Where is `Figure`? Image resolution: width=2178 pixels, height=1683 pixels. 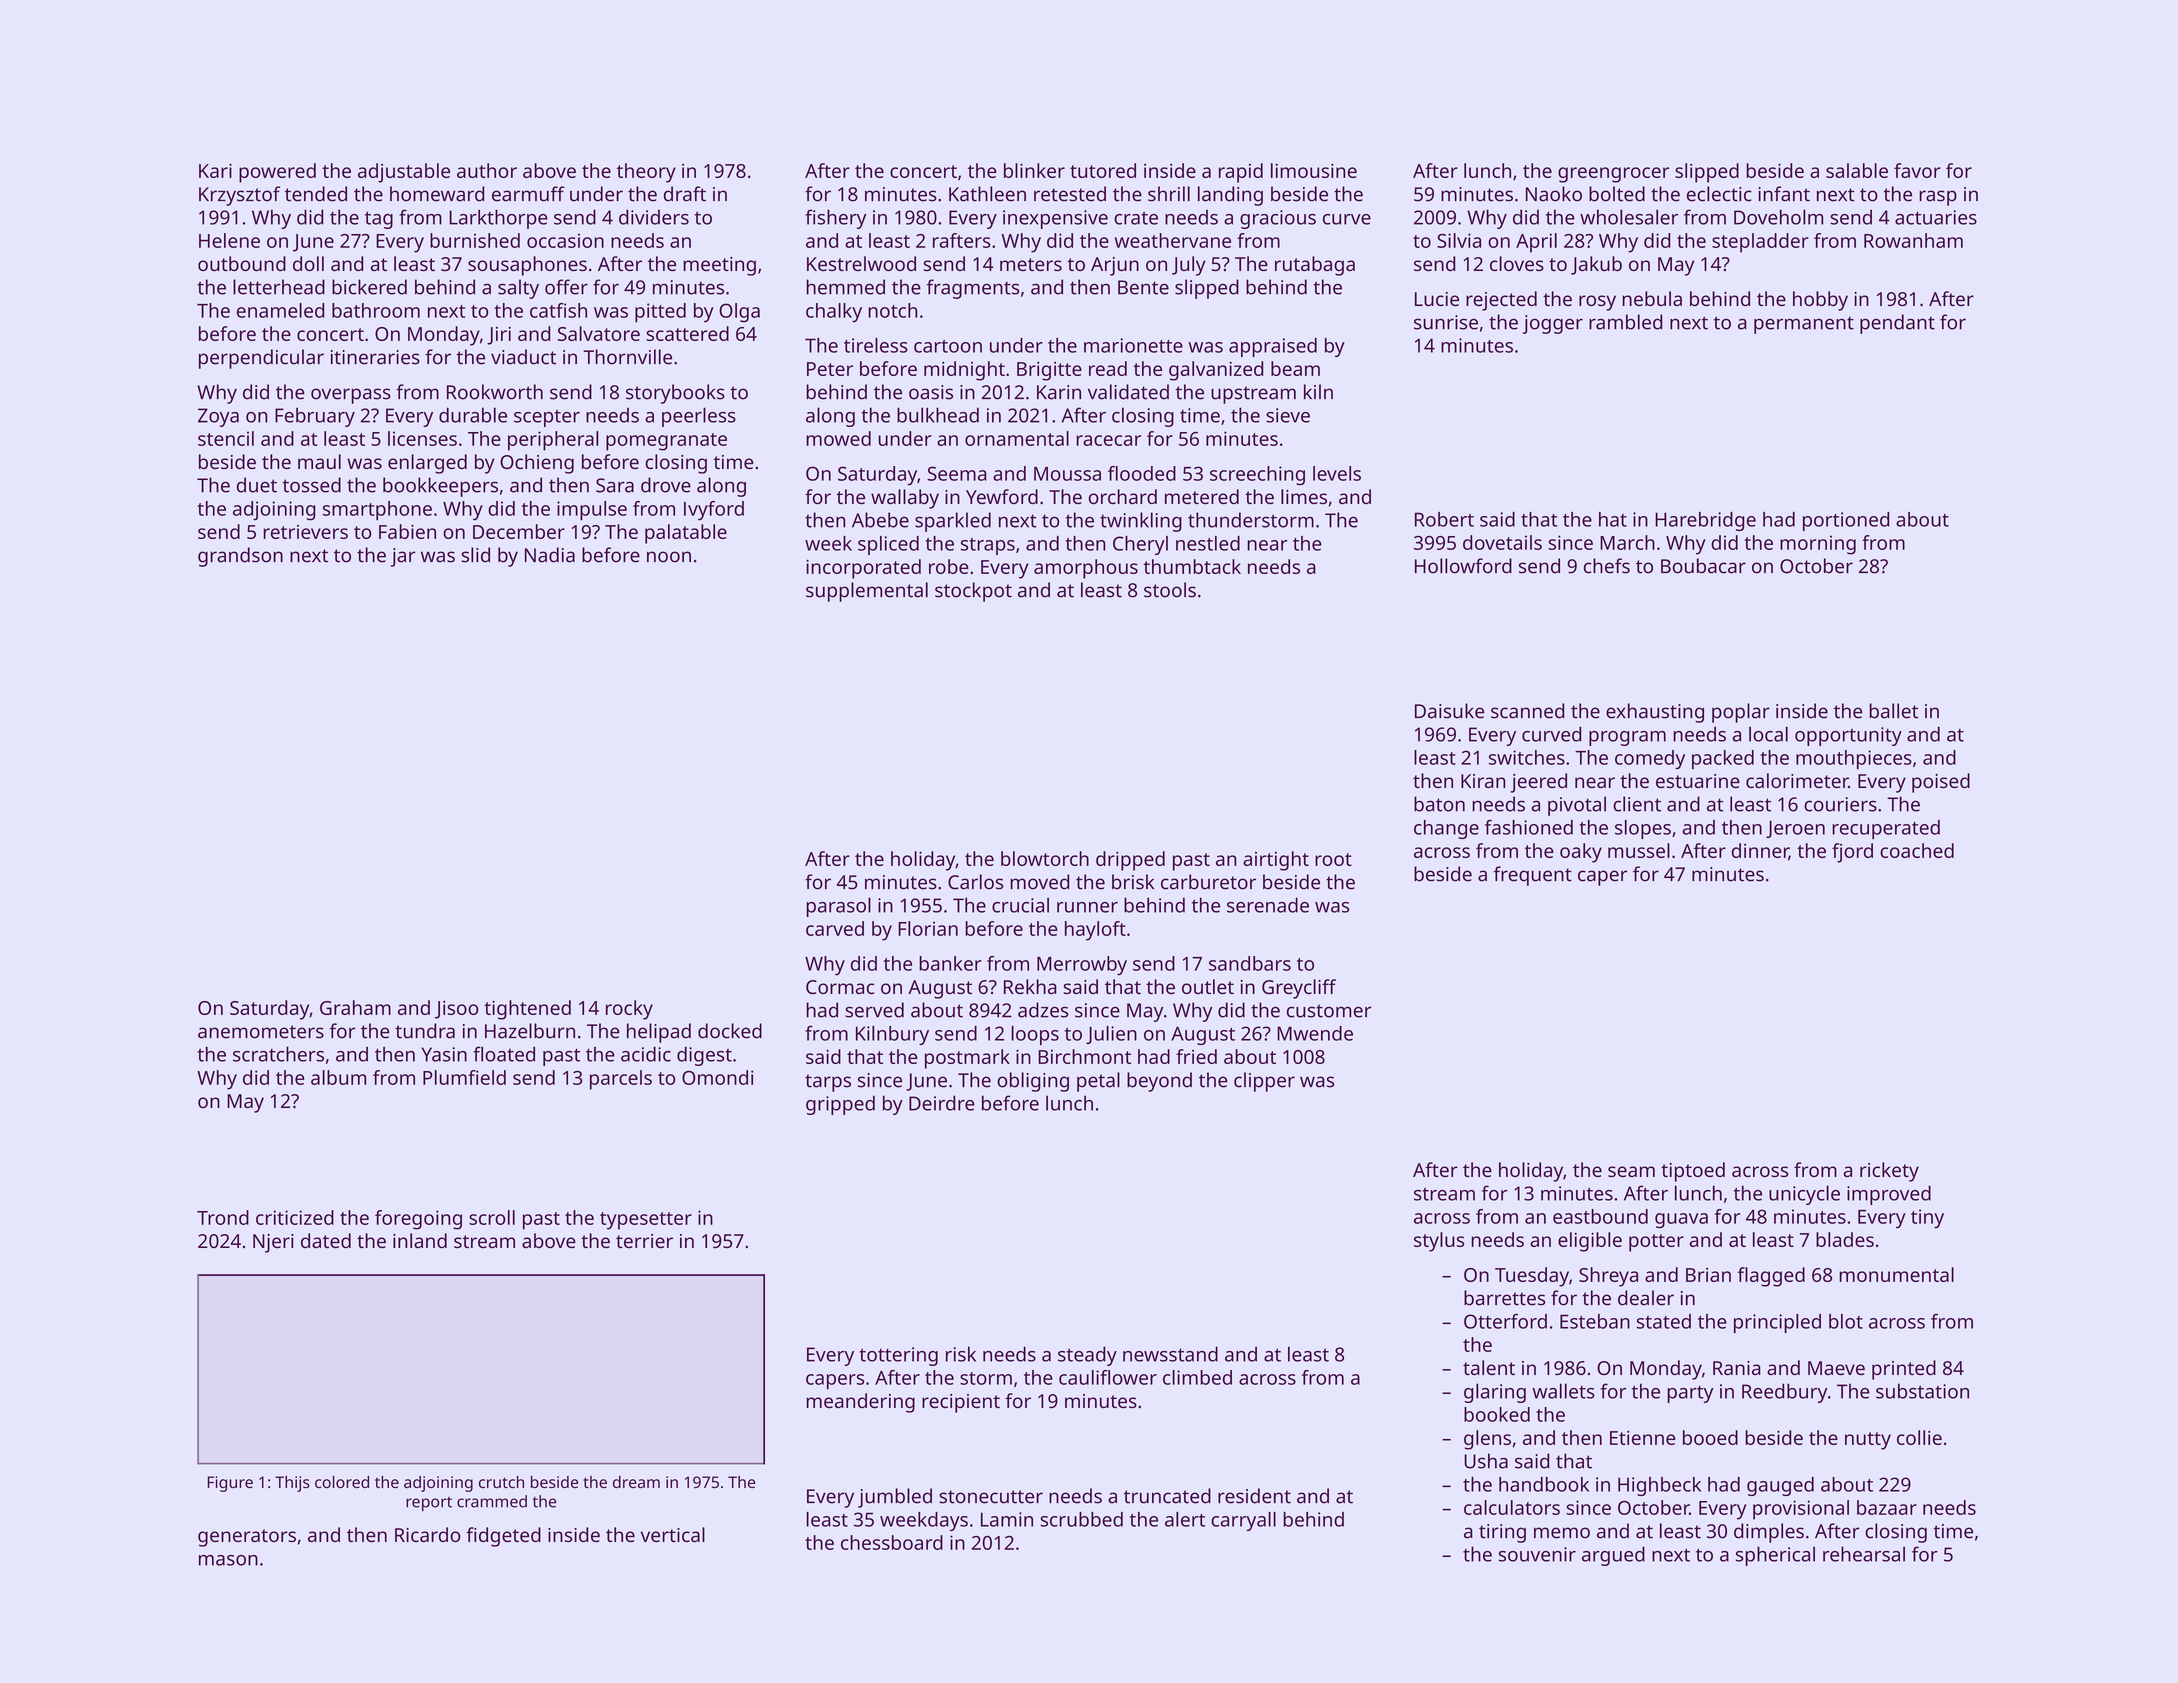 Figure is located at coordinates (230, 1484).
